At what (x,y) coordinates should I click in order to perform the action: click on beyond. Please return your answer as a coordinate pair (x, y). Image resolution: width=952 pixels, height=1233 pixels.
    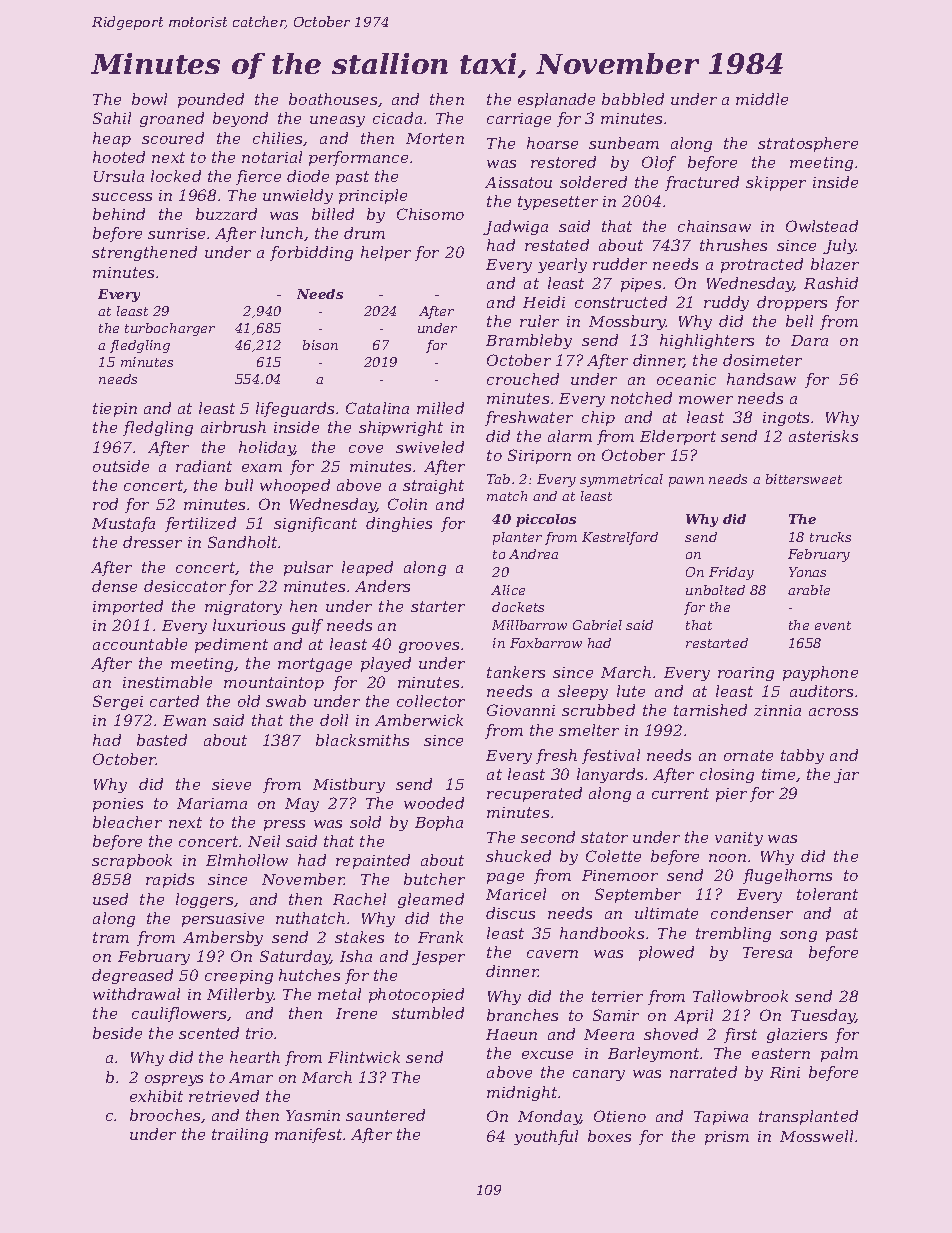
    Looking at the image, I should click on (240, 119).
